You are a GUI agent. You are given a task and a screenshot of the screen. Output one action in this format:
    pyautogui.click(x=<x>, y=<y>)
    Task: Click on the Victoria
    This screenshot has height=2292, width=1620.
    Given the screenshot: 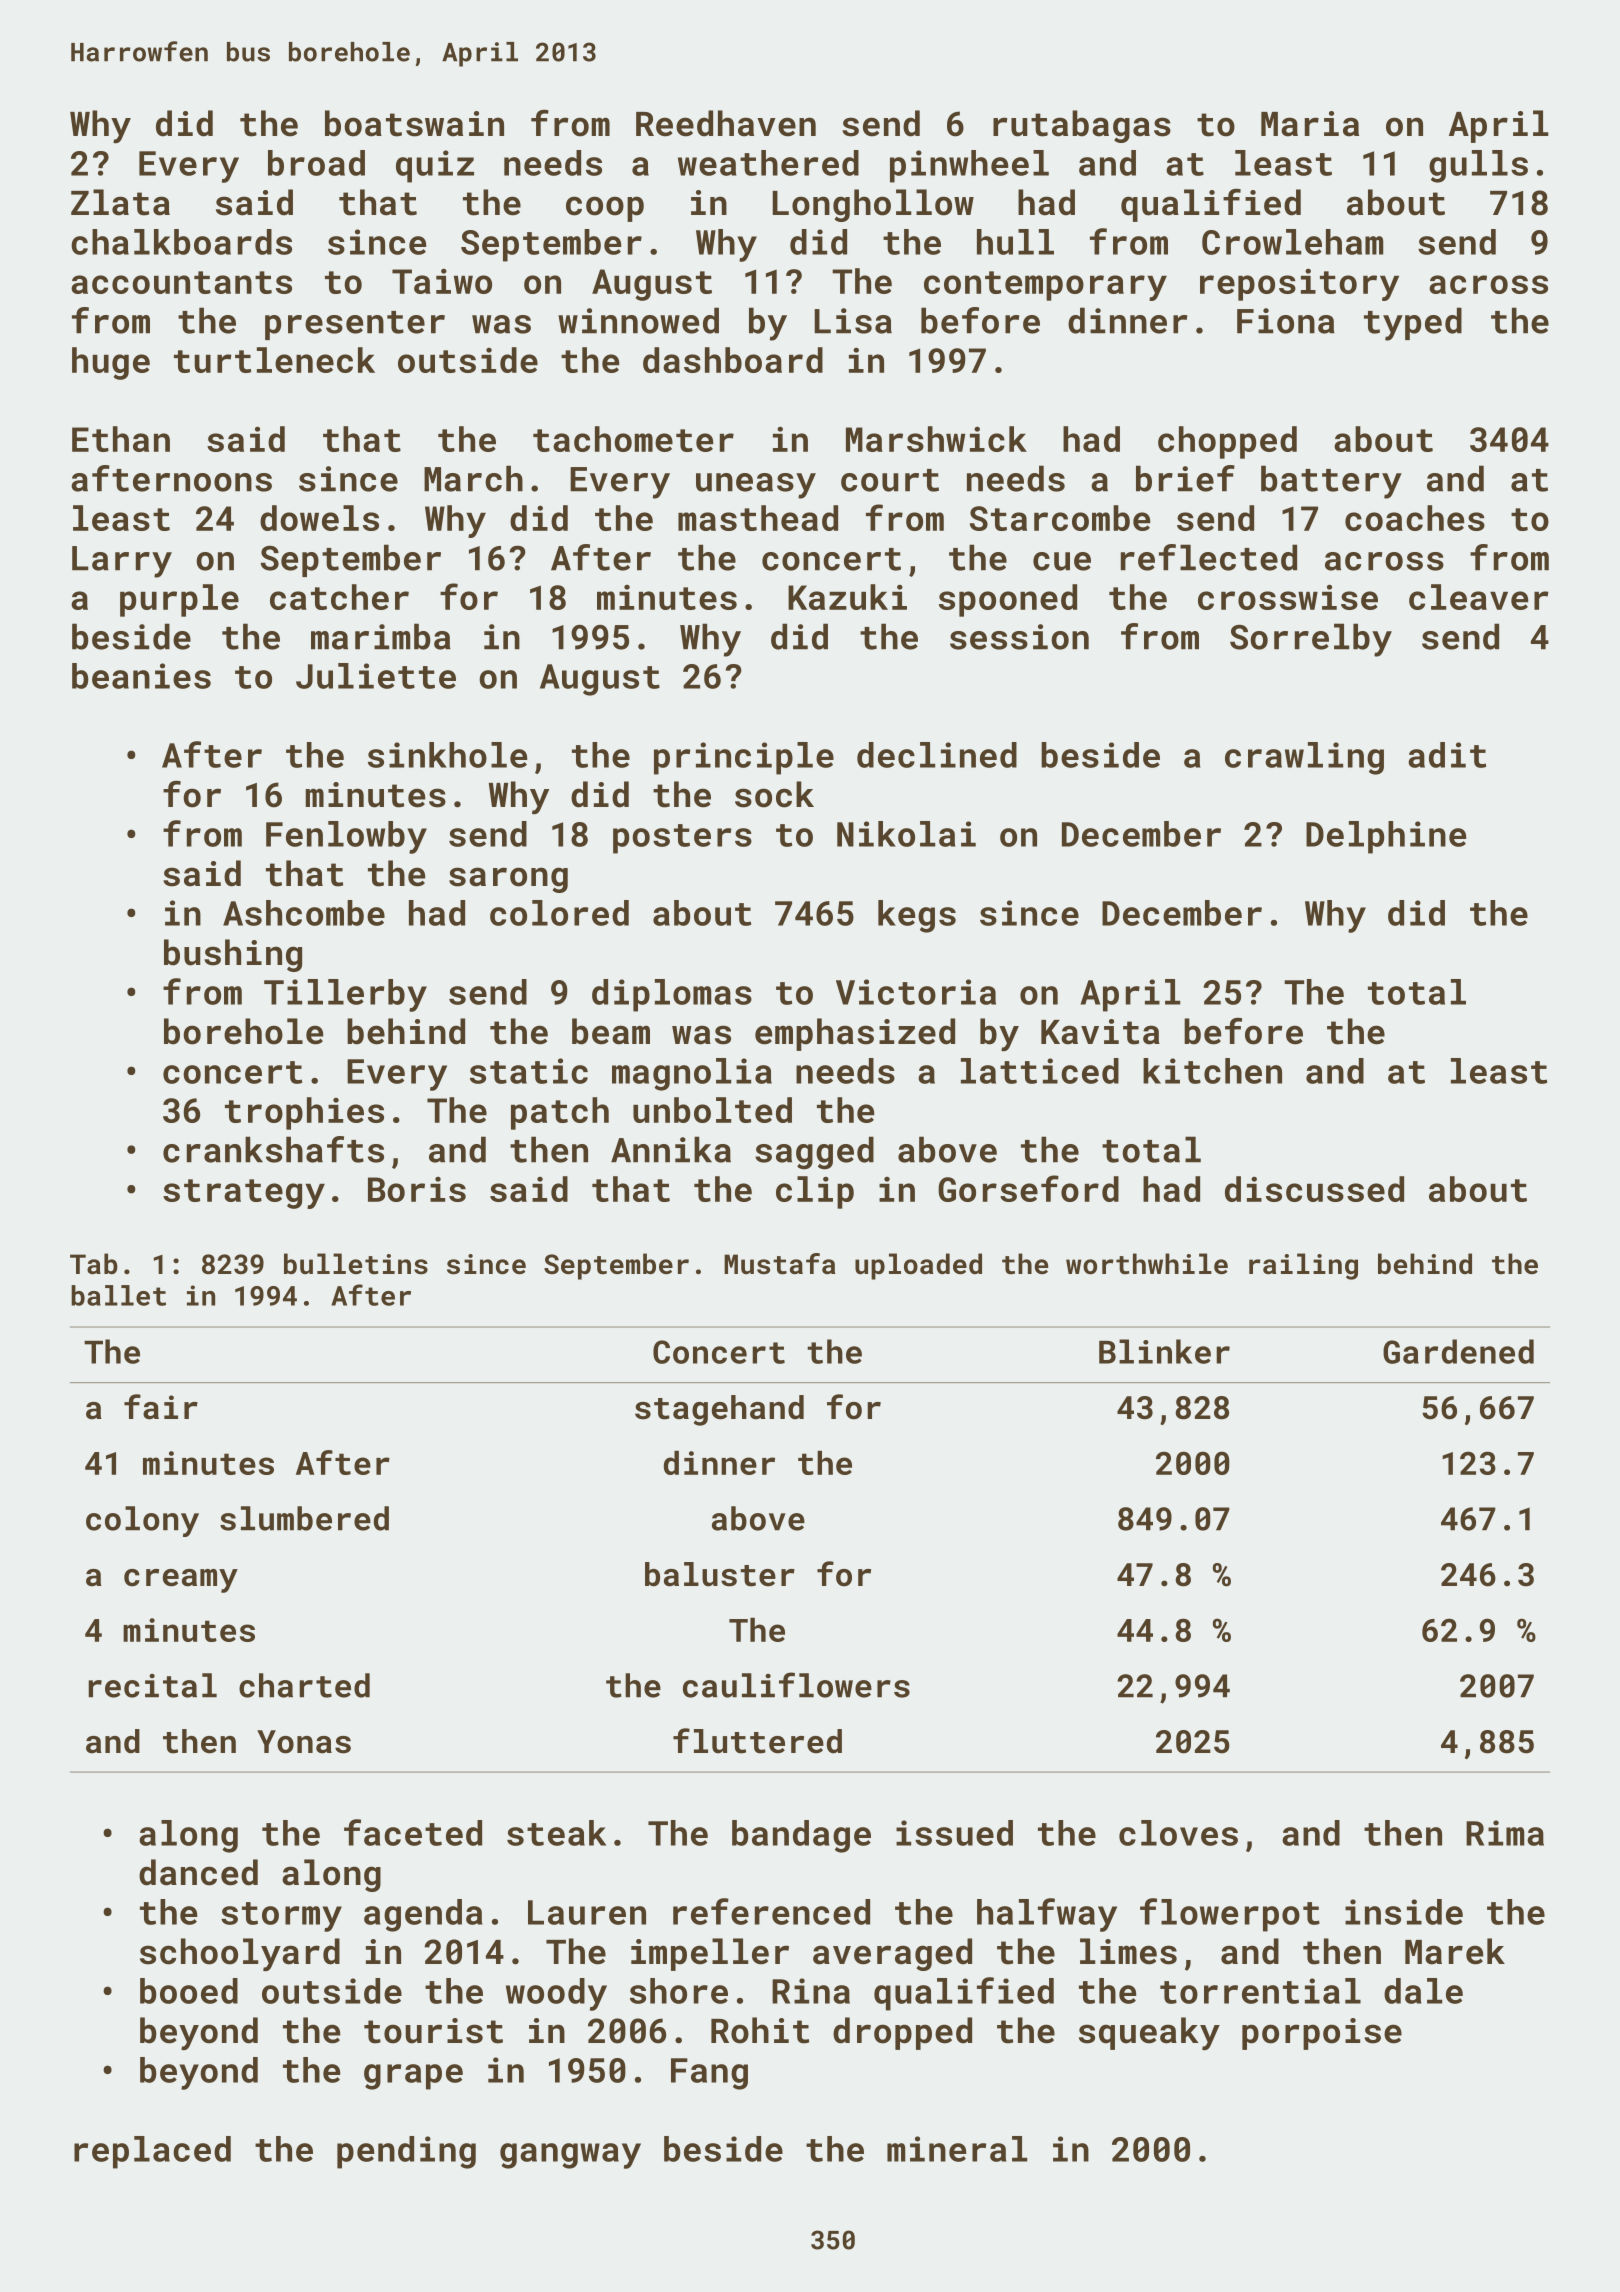 What is the action you would take?
    pyautogui.click(x=916, y=992)
